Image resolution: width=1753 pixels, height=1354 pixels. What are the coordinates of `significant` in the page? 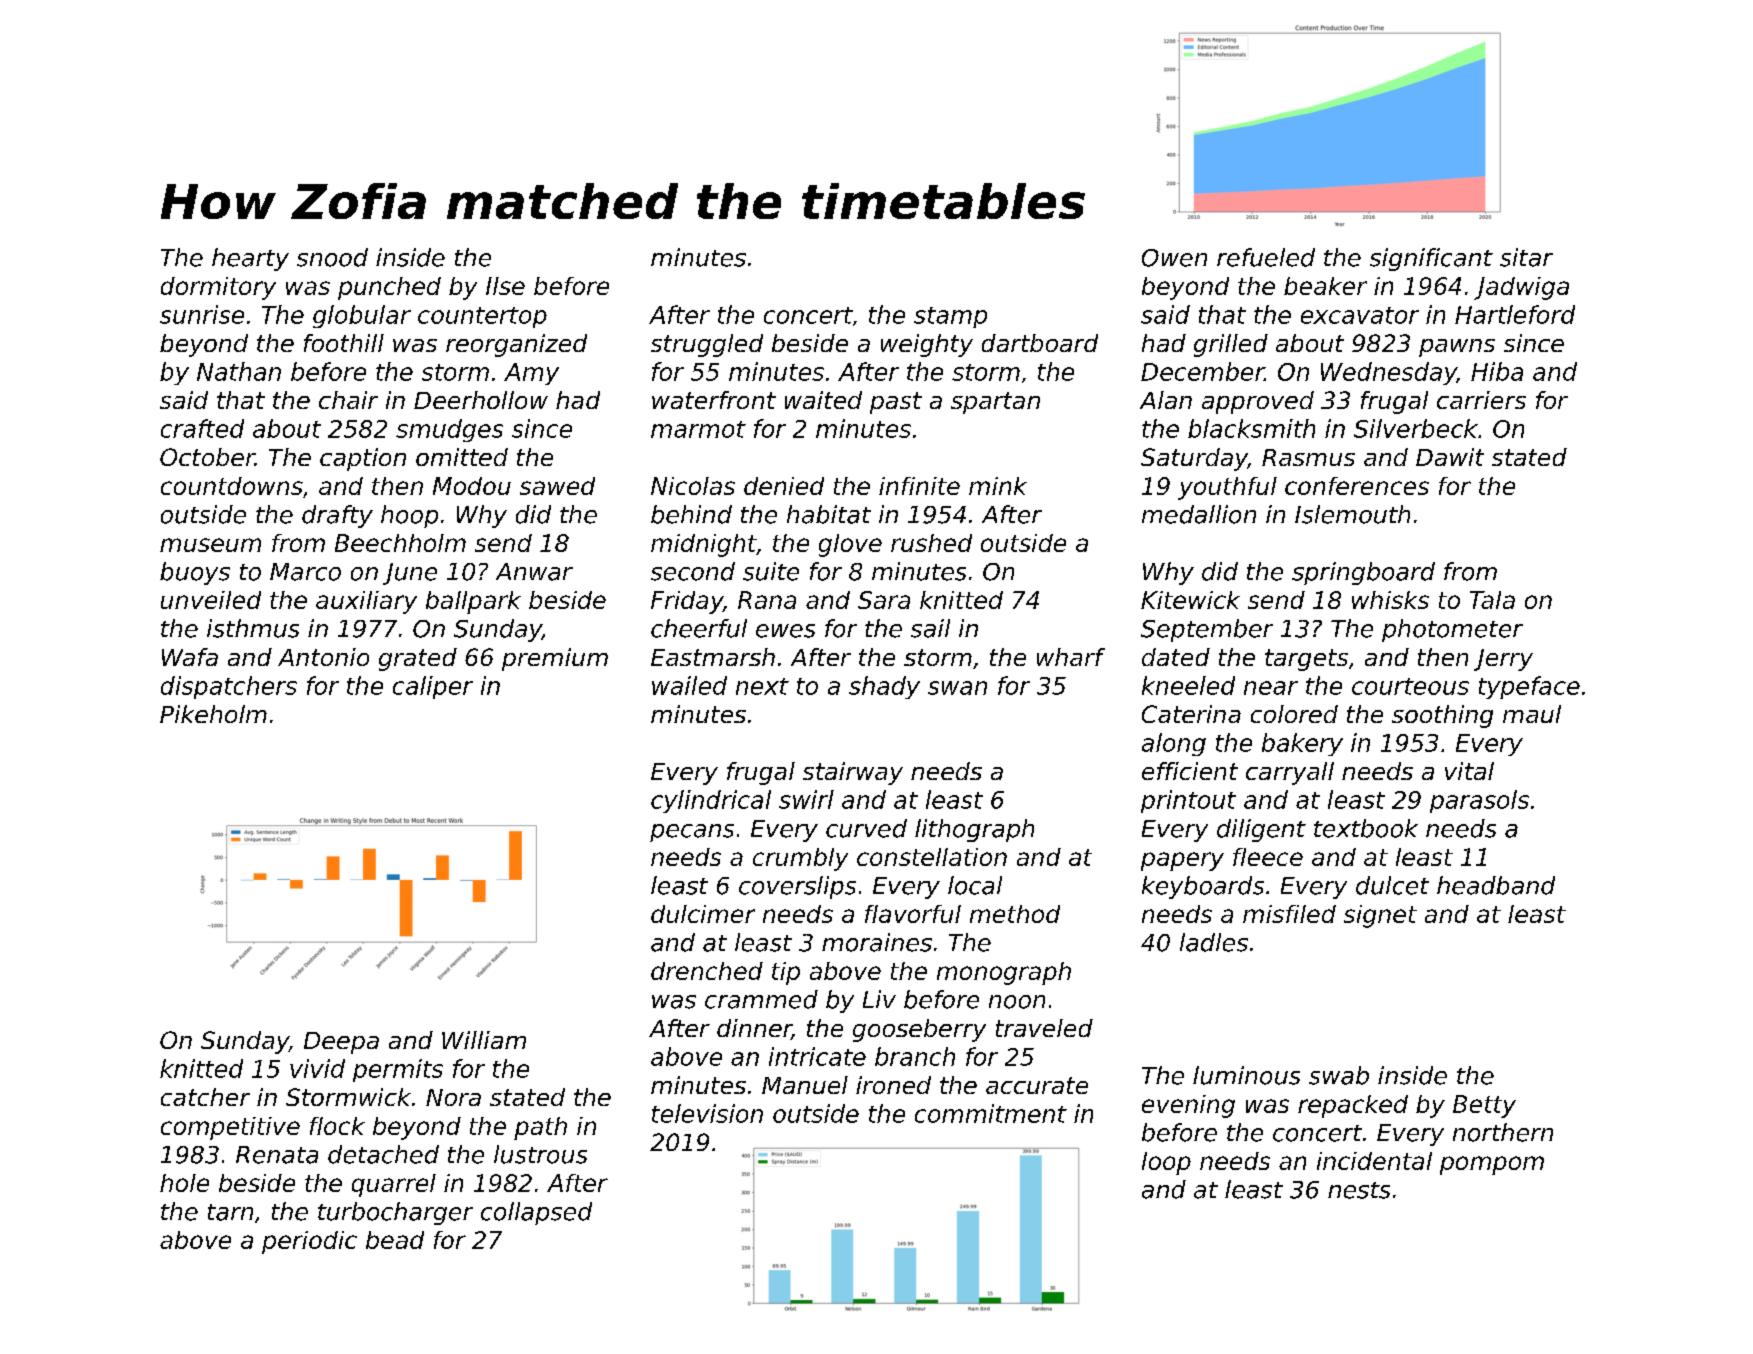 It's located at (1431, 259).
